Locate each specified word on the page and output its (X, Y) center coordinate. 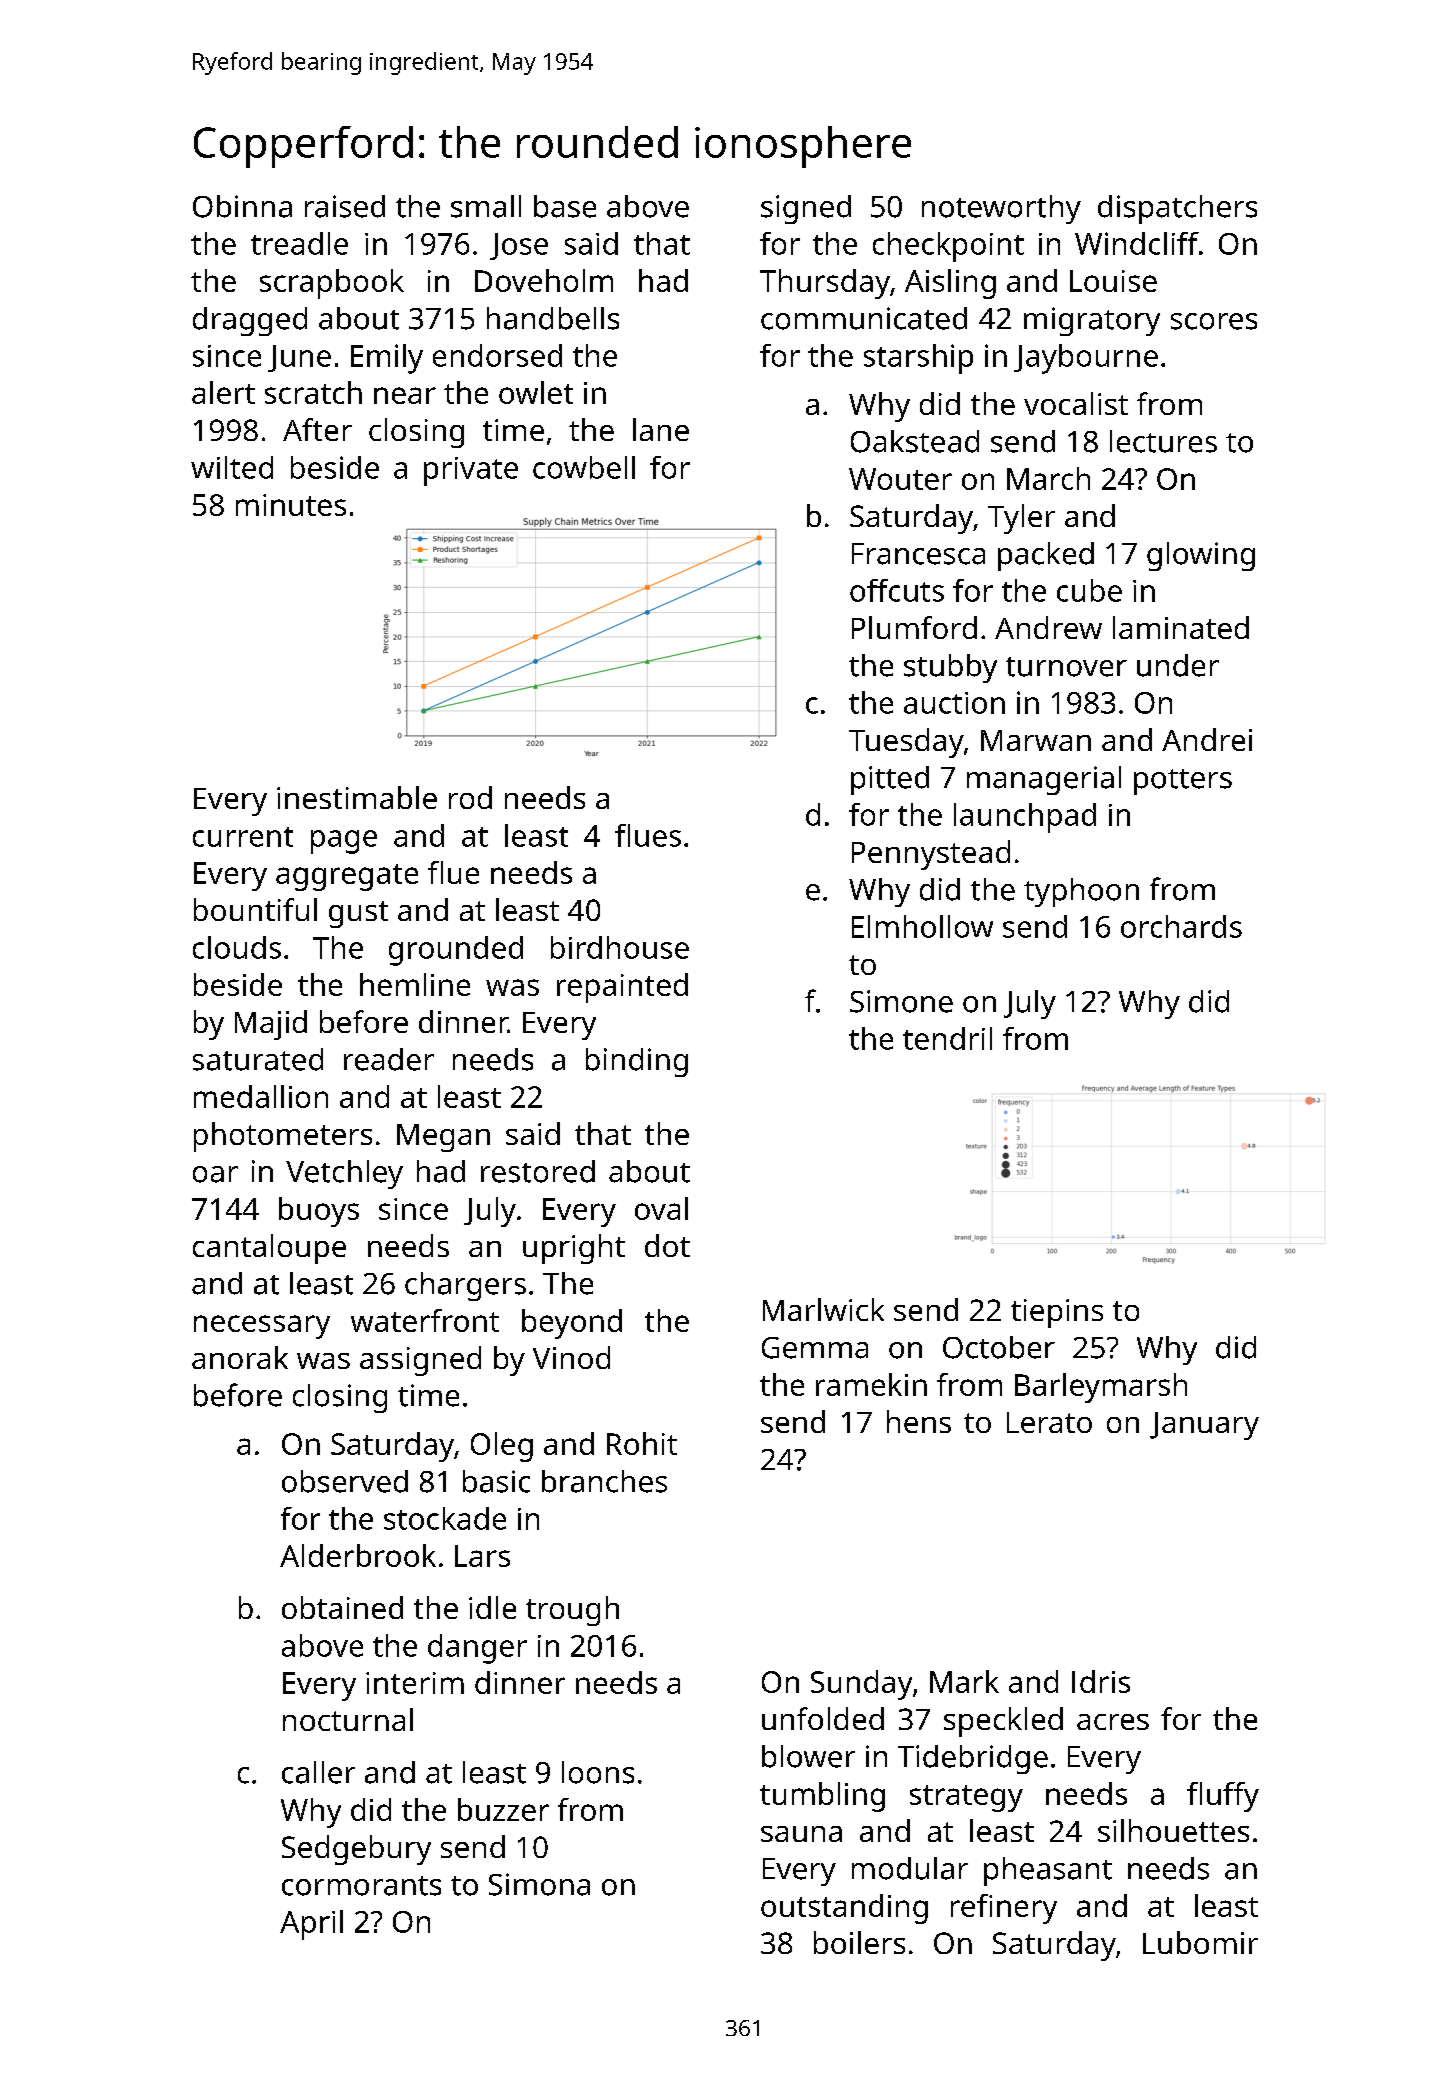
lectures (1163, 441)
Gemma (815, 1348)
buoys (319, 1212)
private (471, 471)
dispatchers (1177, 209)
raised (345, 206)
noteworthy (1001, 209)
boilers (859, 1942)
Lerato (1049, 1422)
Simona (539, 1884)
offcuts (897, 590)
